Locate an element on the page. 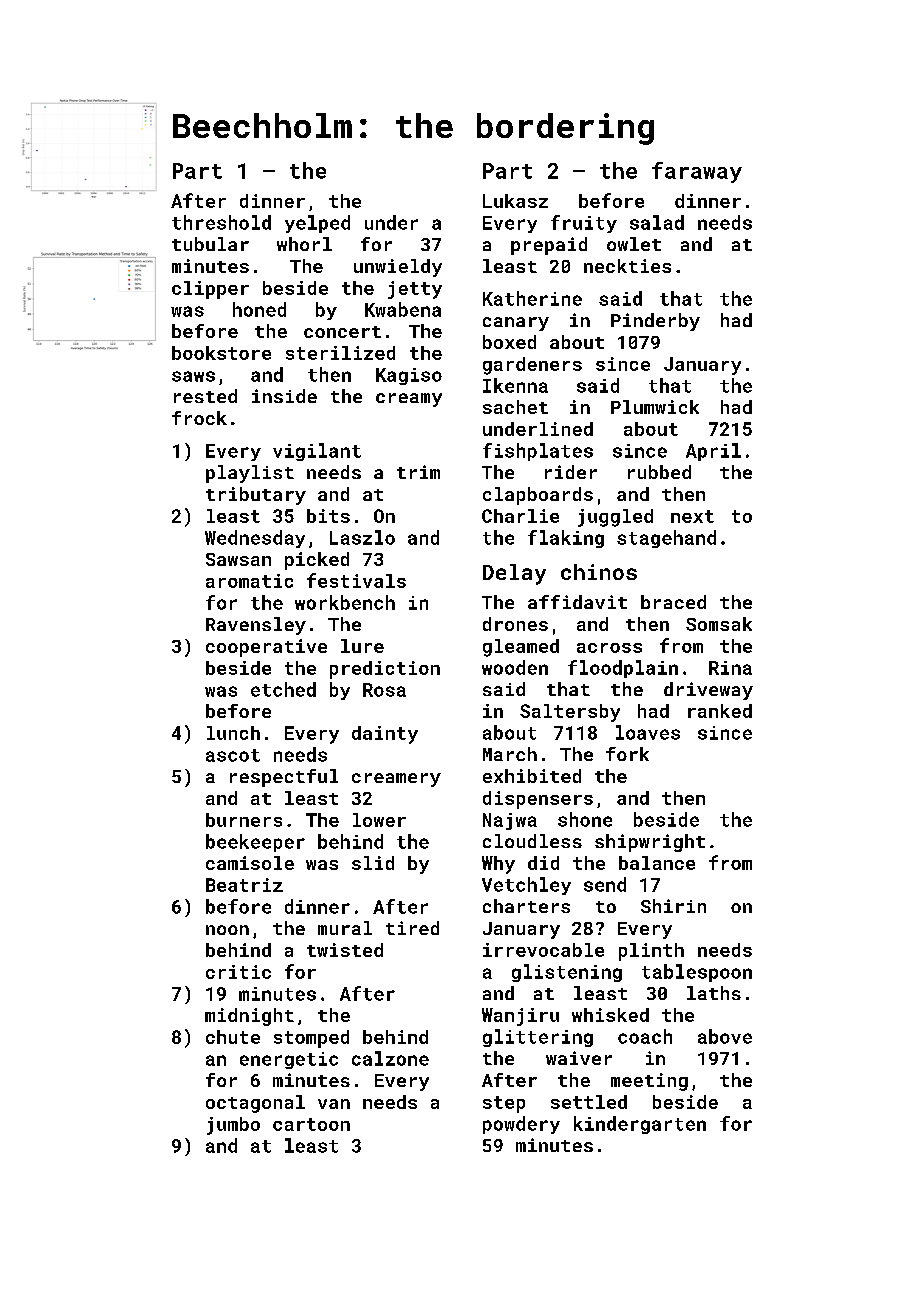  threshold is located at coordinates (221, 222).
